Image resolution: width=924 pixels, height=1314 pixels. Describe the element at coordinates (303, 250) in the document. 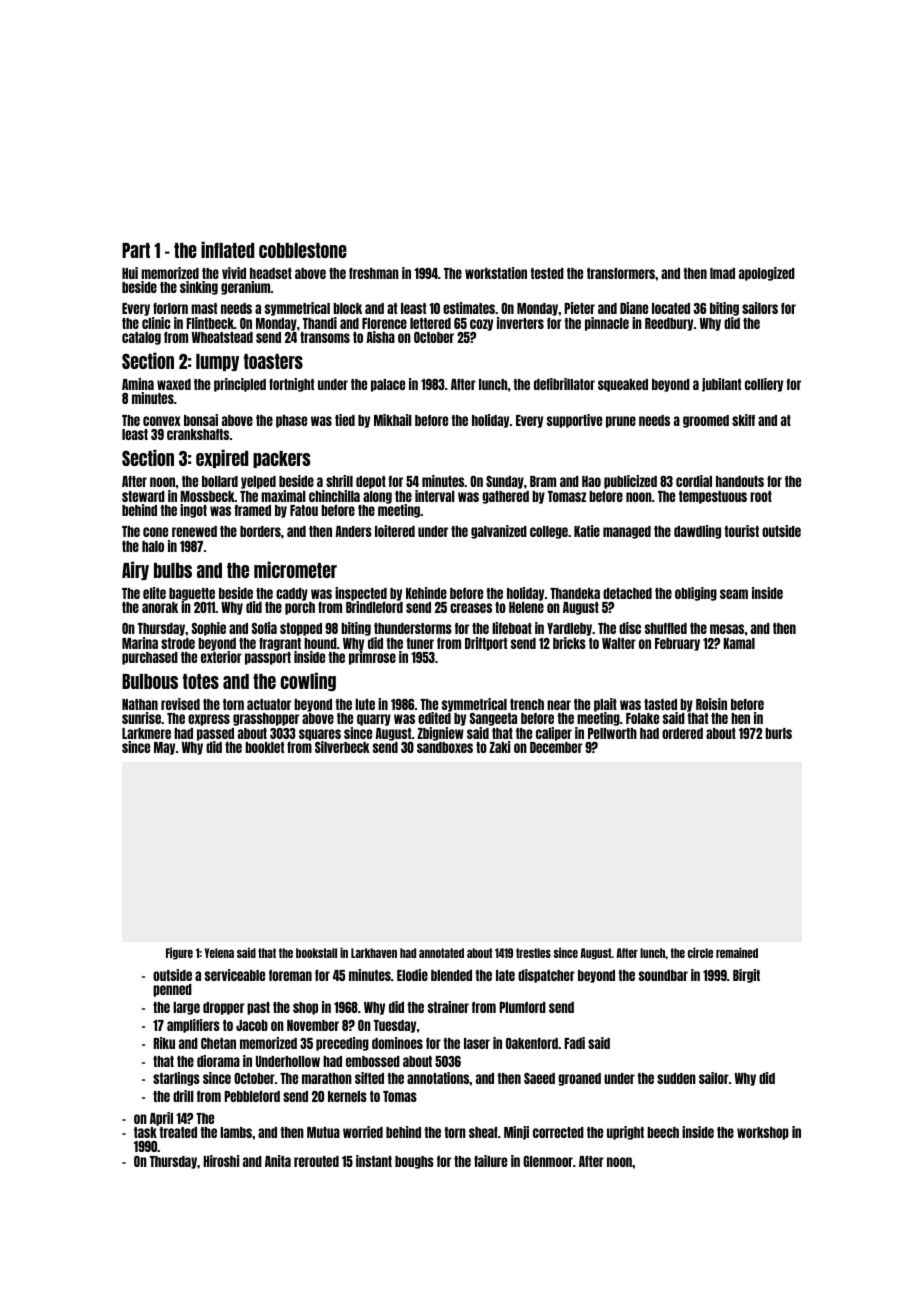

I see `cobblestone` at that location.
